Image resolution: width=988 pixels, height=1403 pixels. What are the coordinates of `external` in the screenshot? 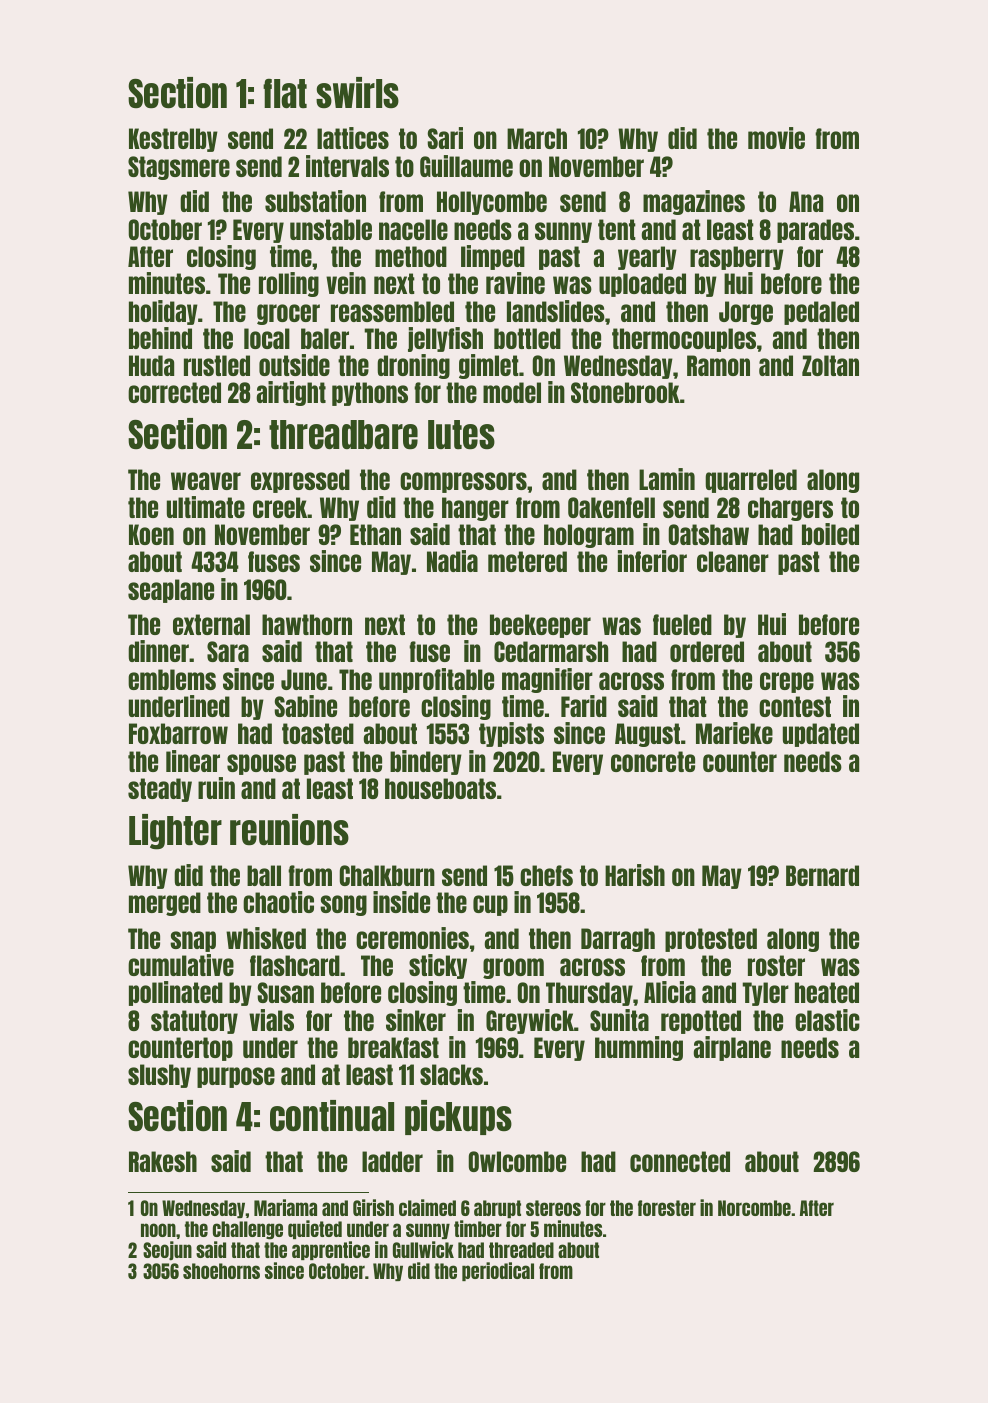 It's located at (211, 624).
